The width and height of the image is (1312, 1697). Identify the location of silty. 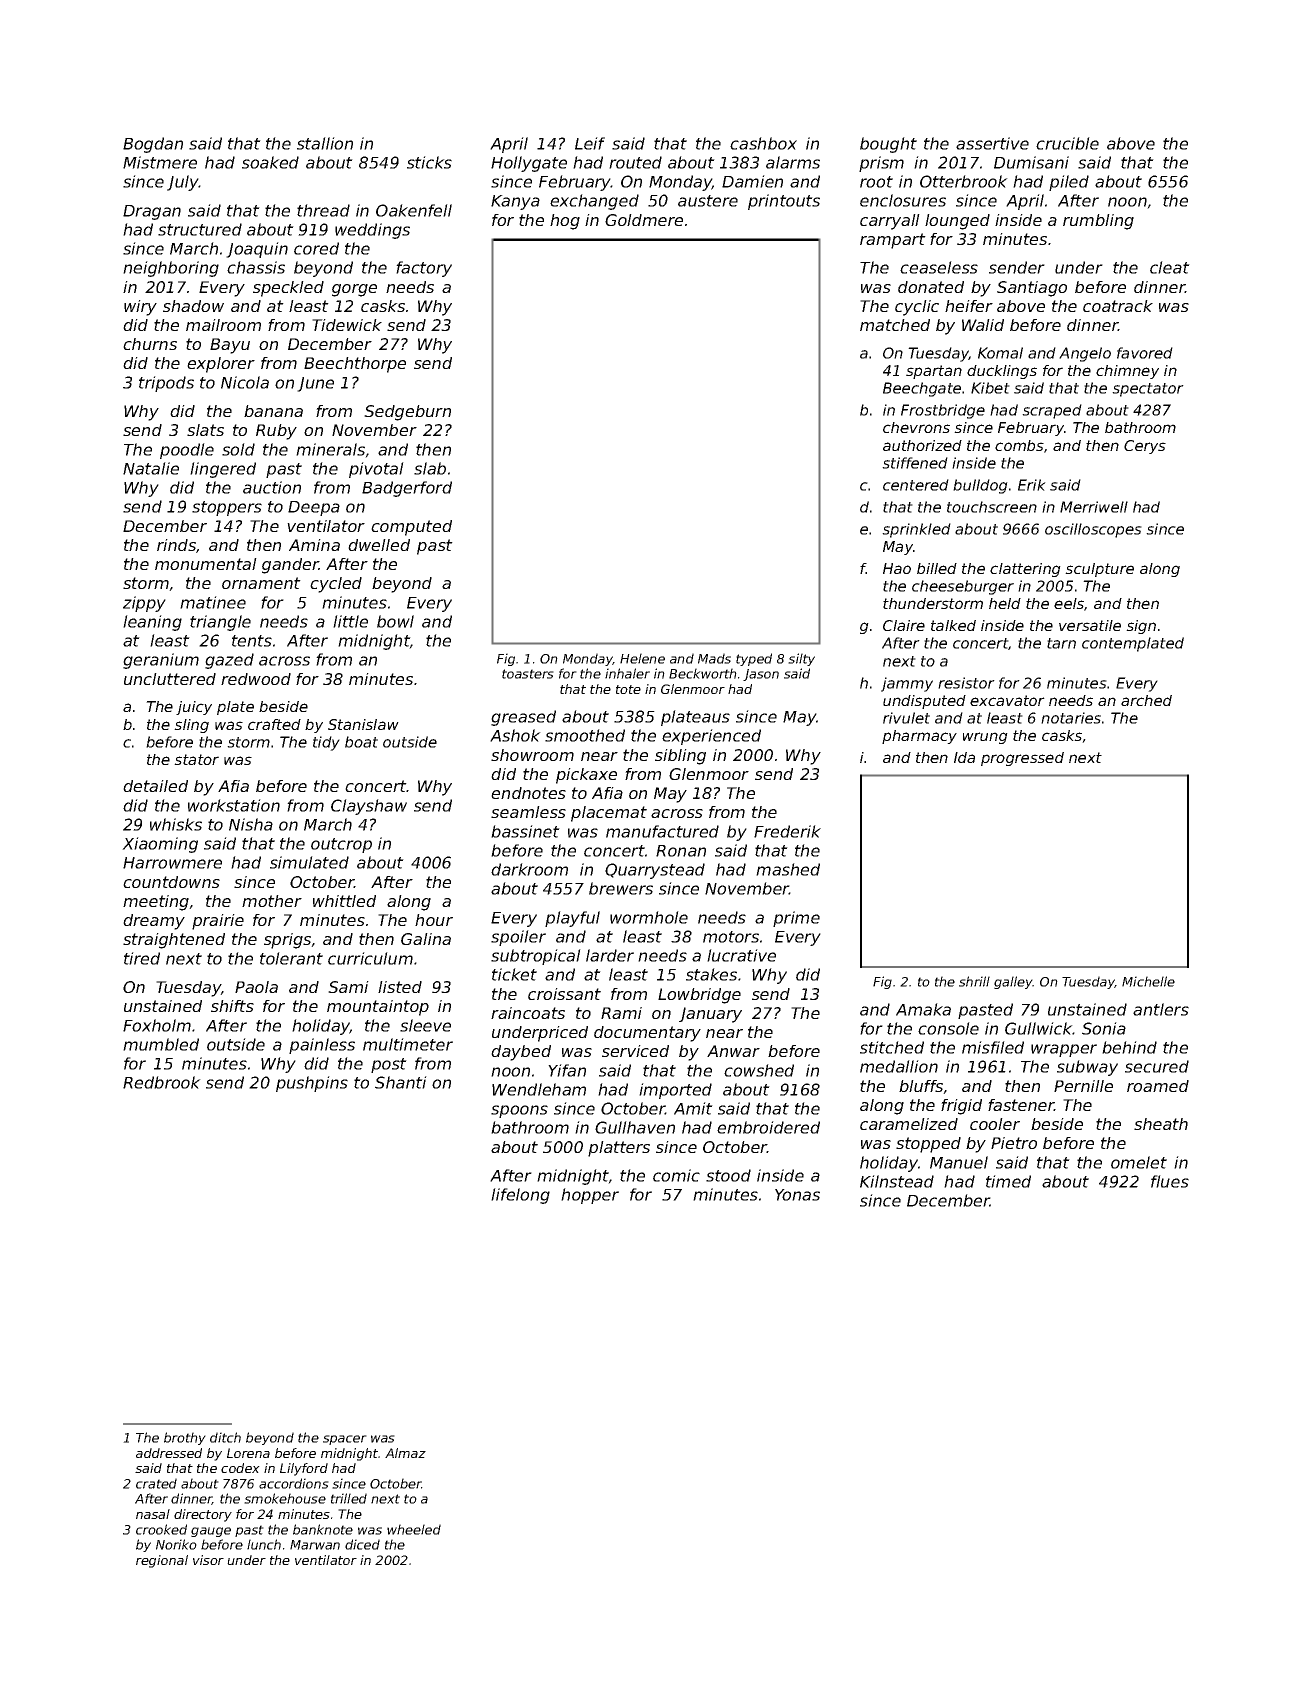
(801, 659).
